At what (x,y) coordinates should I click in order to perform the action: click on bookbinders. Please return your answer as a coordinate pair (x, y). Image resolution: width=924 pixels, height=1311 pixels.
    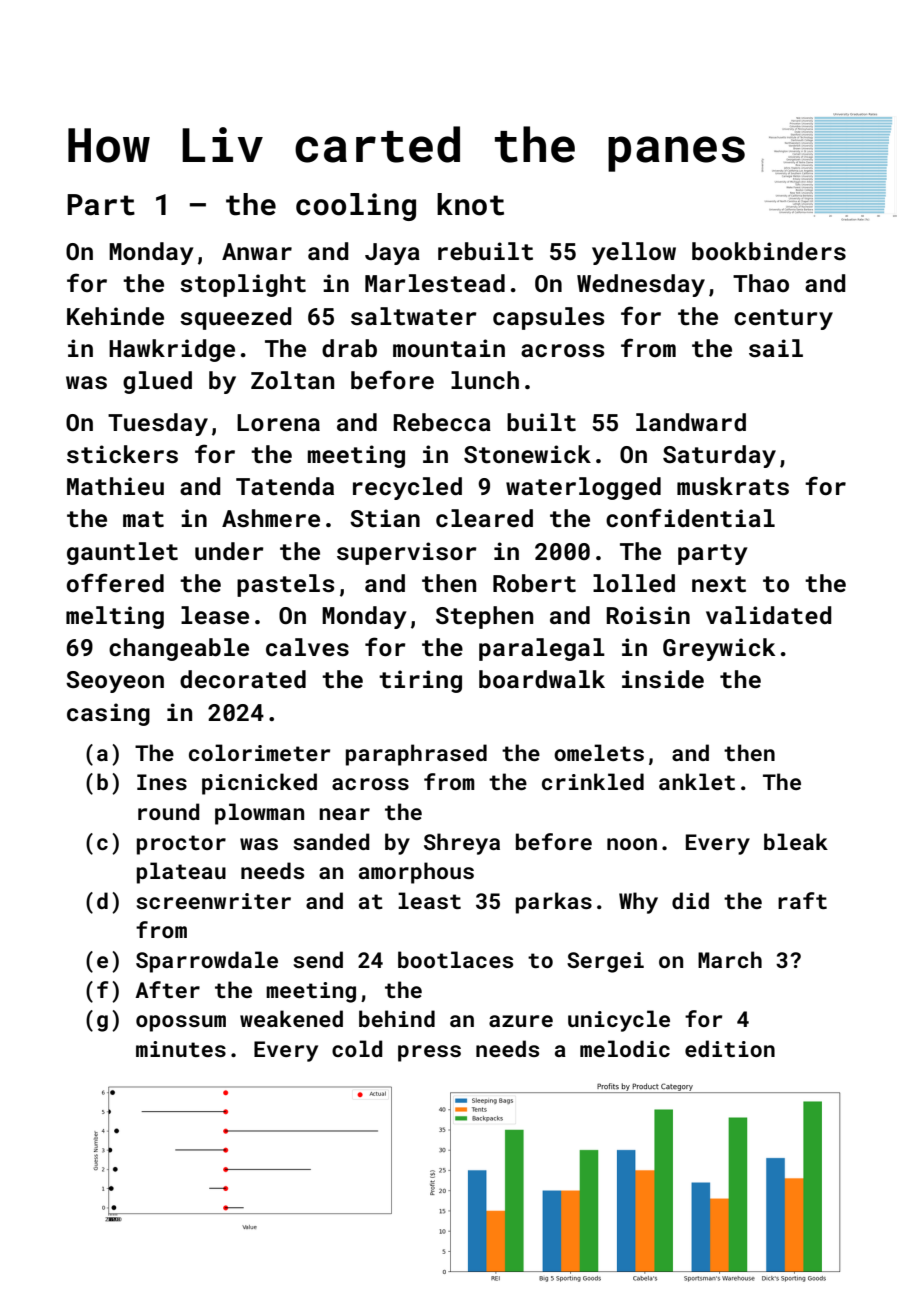
    Looking at the image, I should click on (769, 251).
